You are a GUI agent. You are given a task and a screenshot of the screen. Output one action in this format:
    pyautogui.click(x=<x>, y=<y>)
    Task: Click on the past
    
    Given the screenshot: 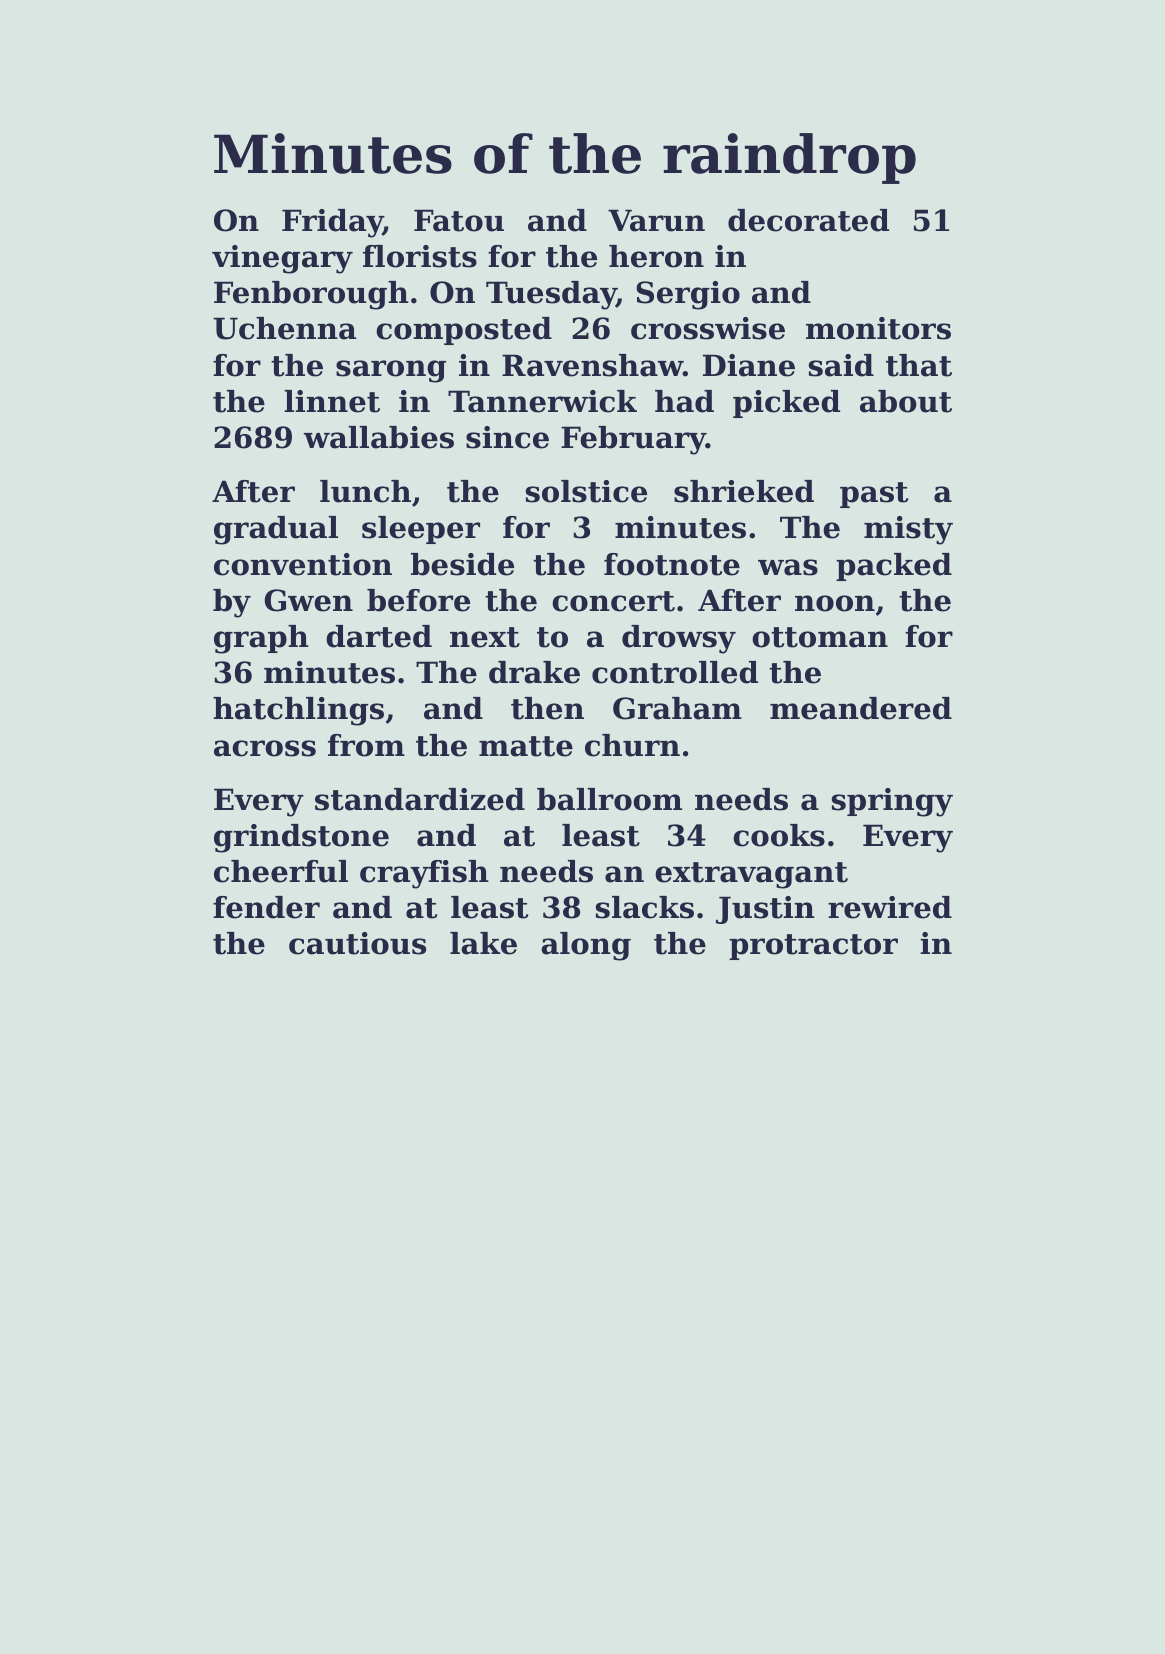 What is the action you would take?
    pyautogui.click(x=874, y=495)
